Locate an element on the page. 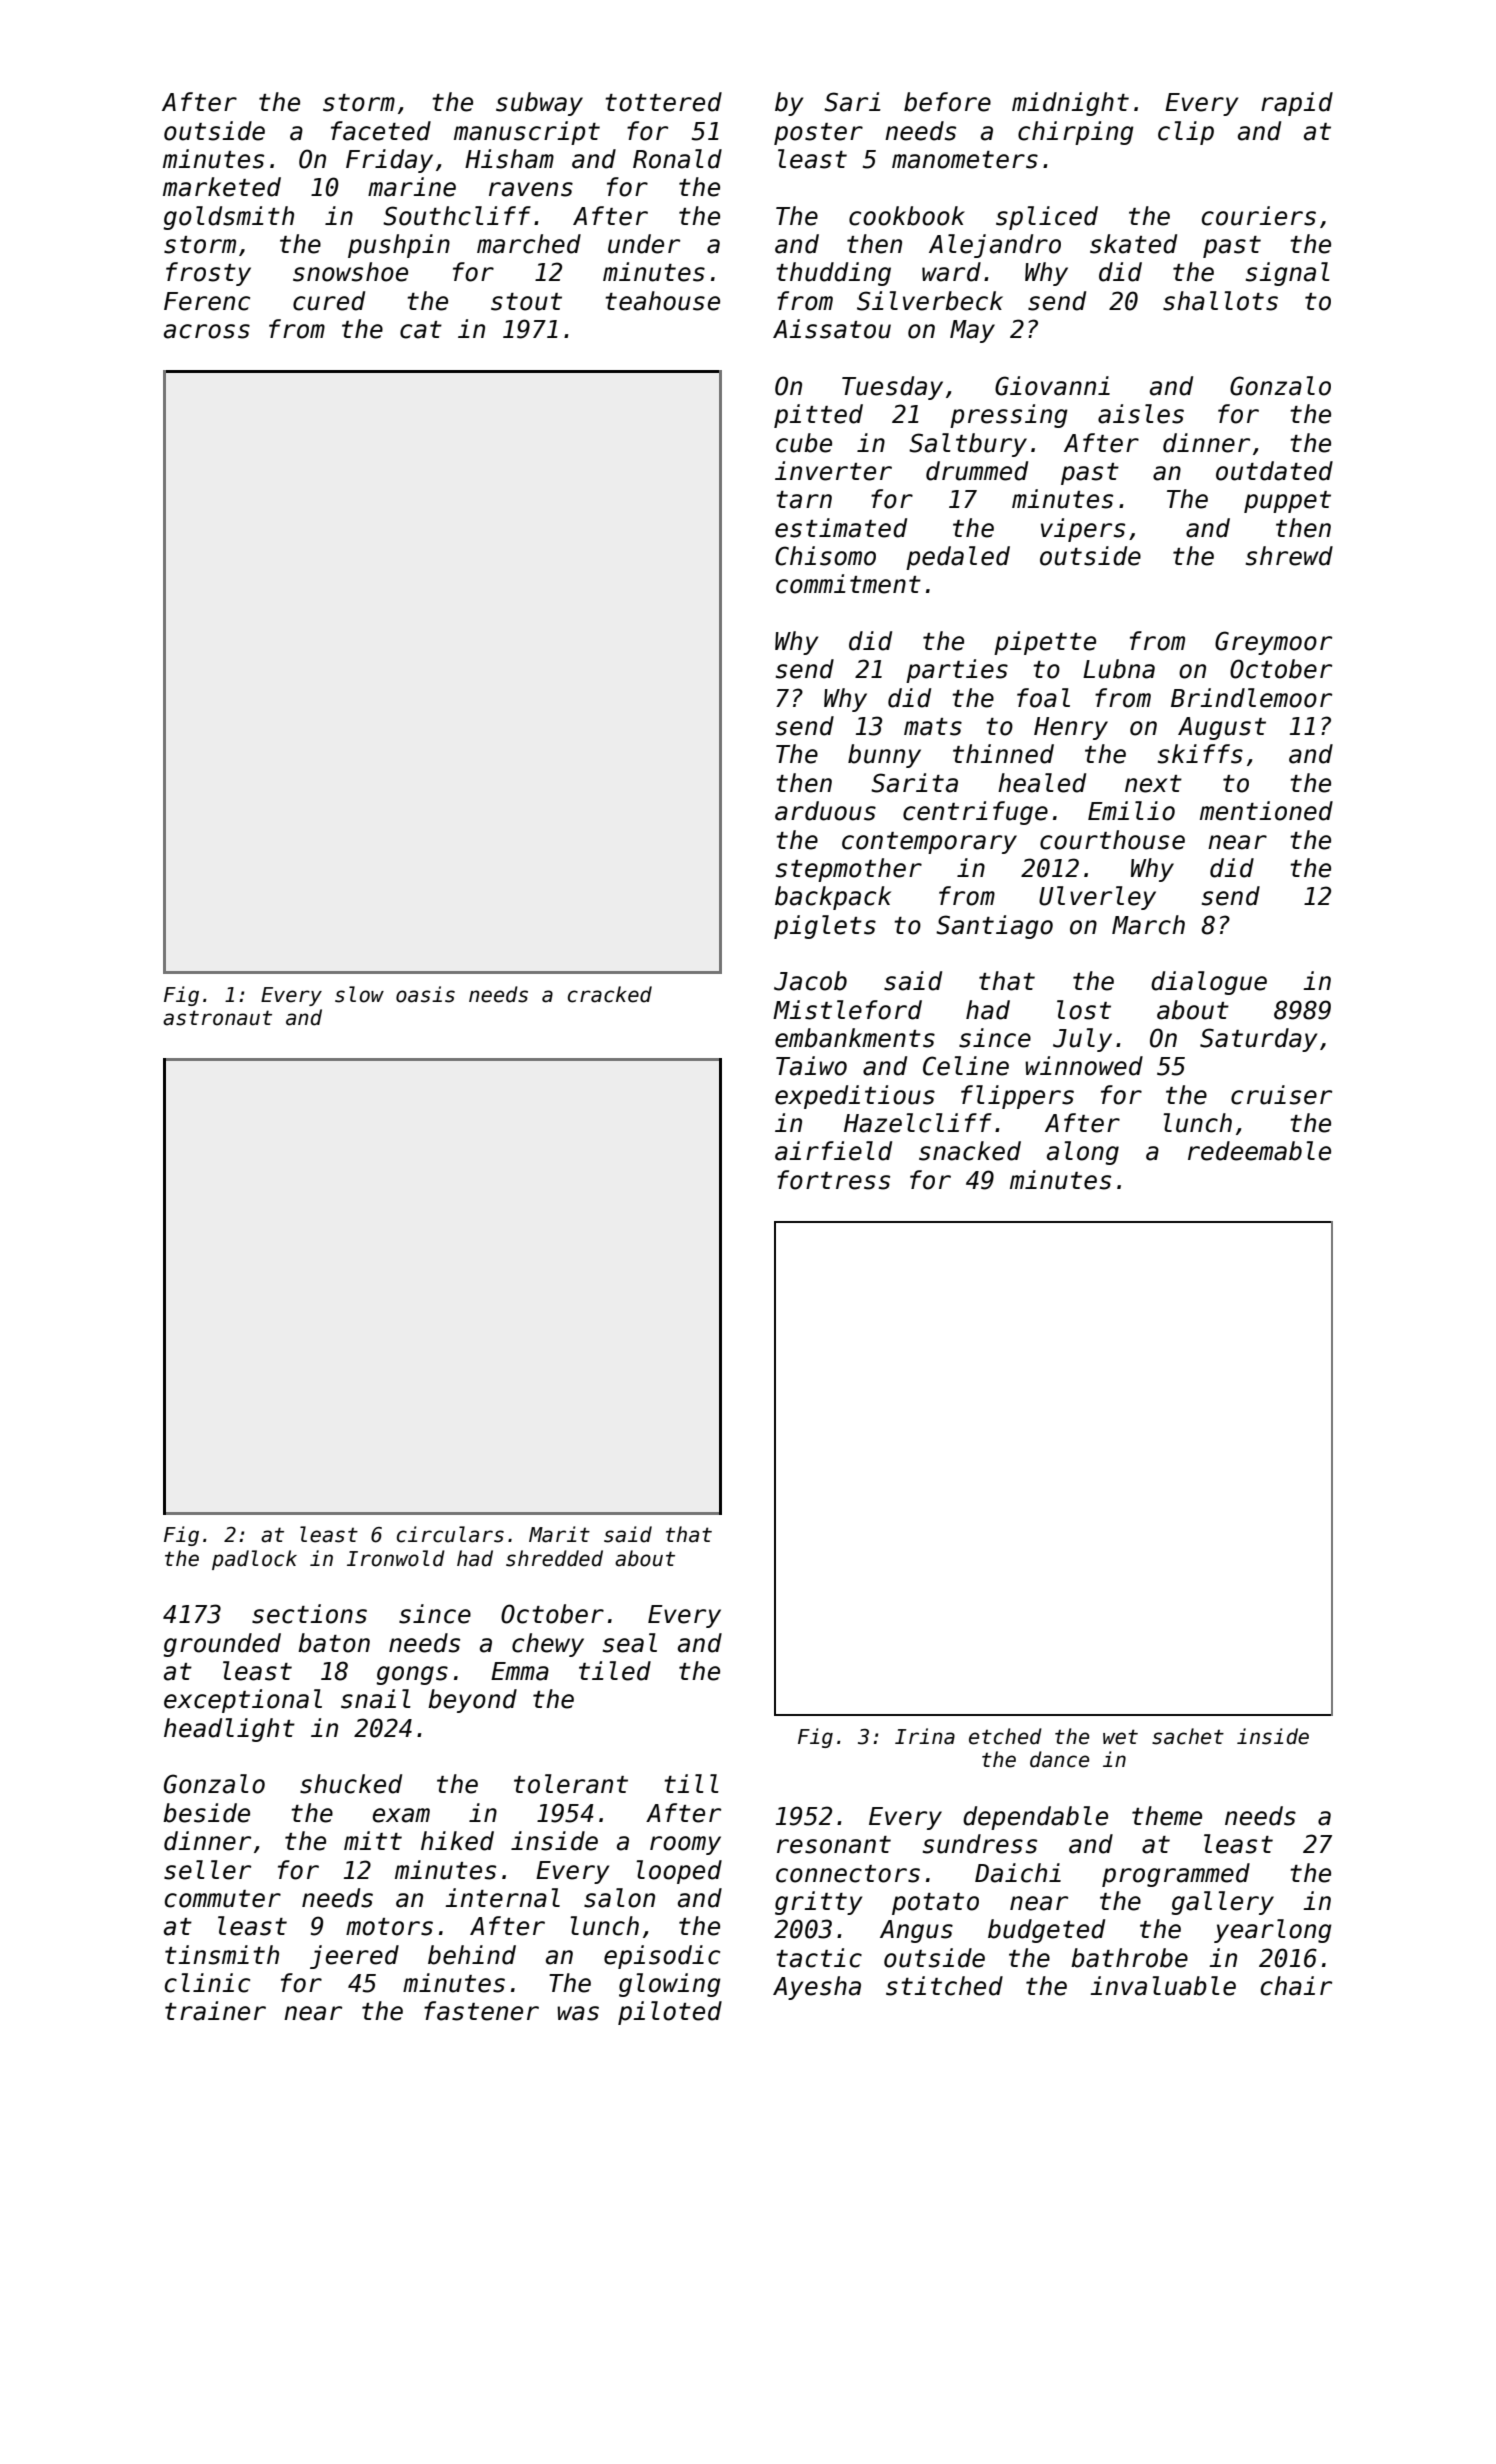 This page has width=1496, height=2464. tottered is located at coordinates (663, 102).
